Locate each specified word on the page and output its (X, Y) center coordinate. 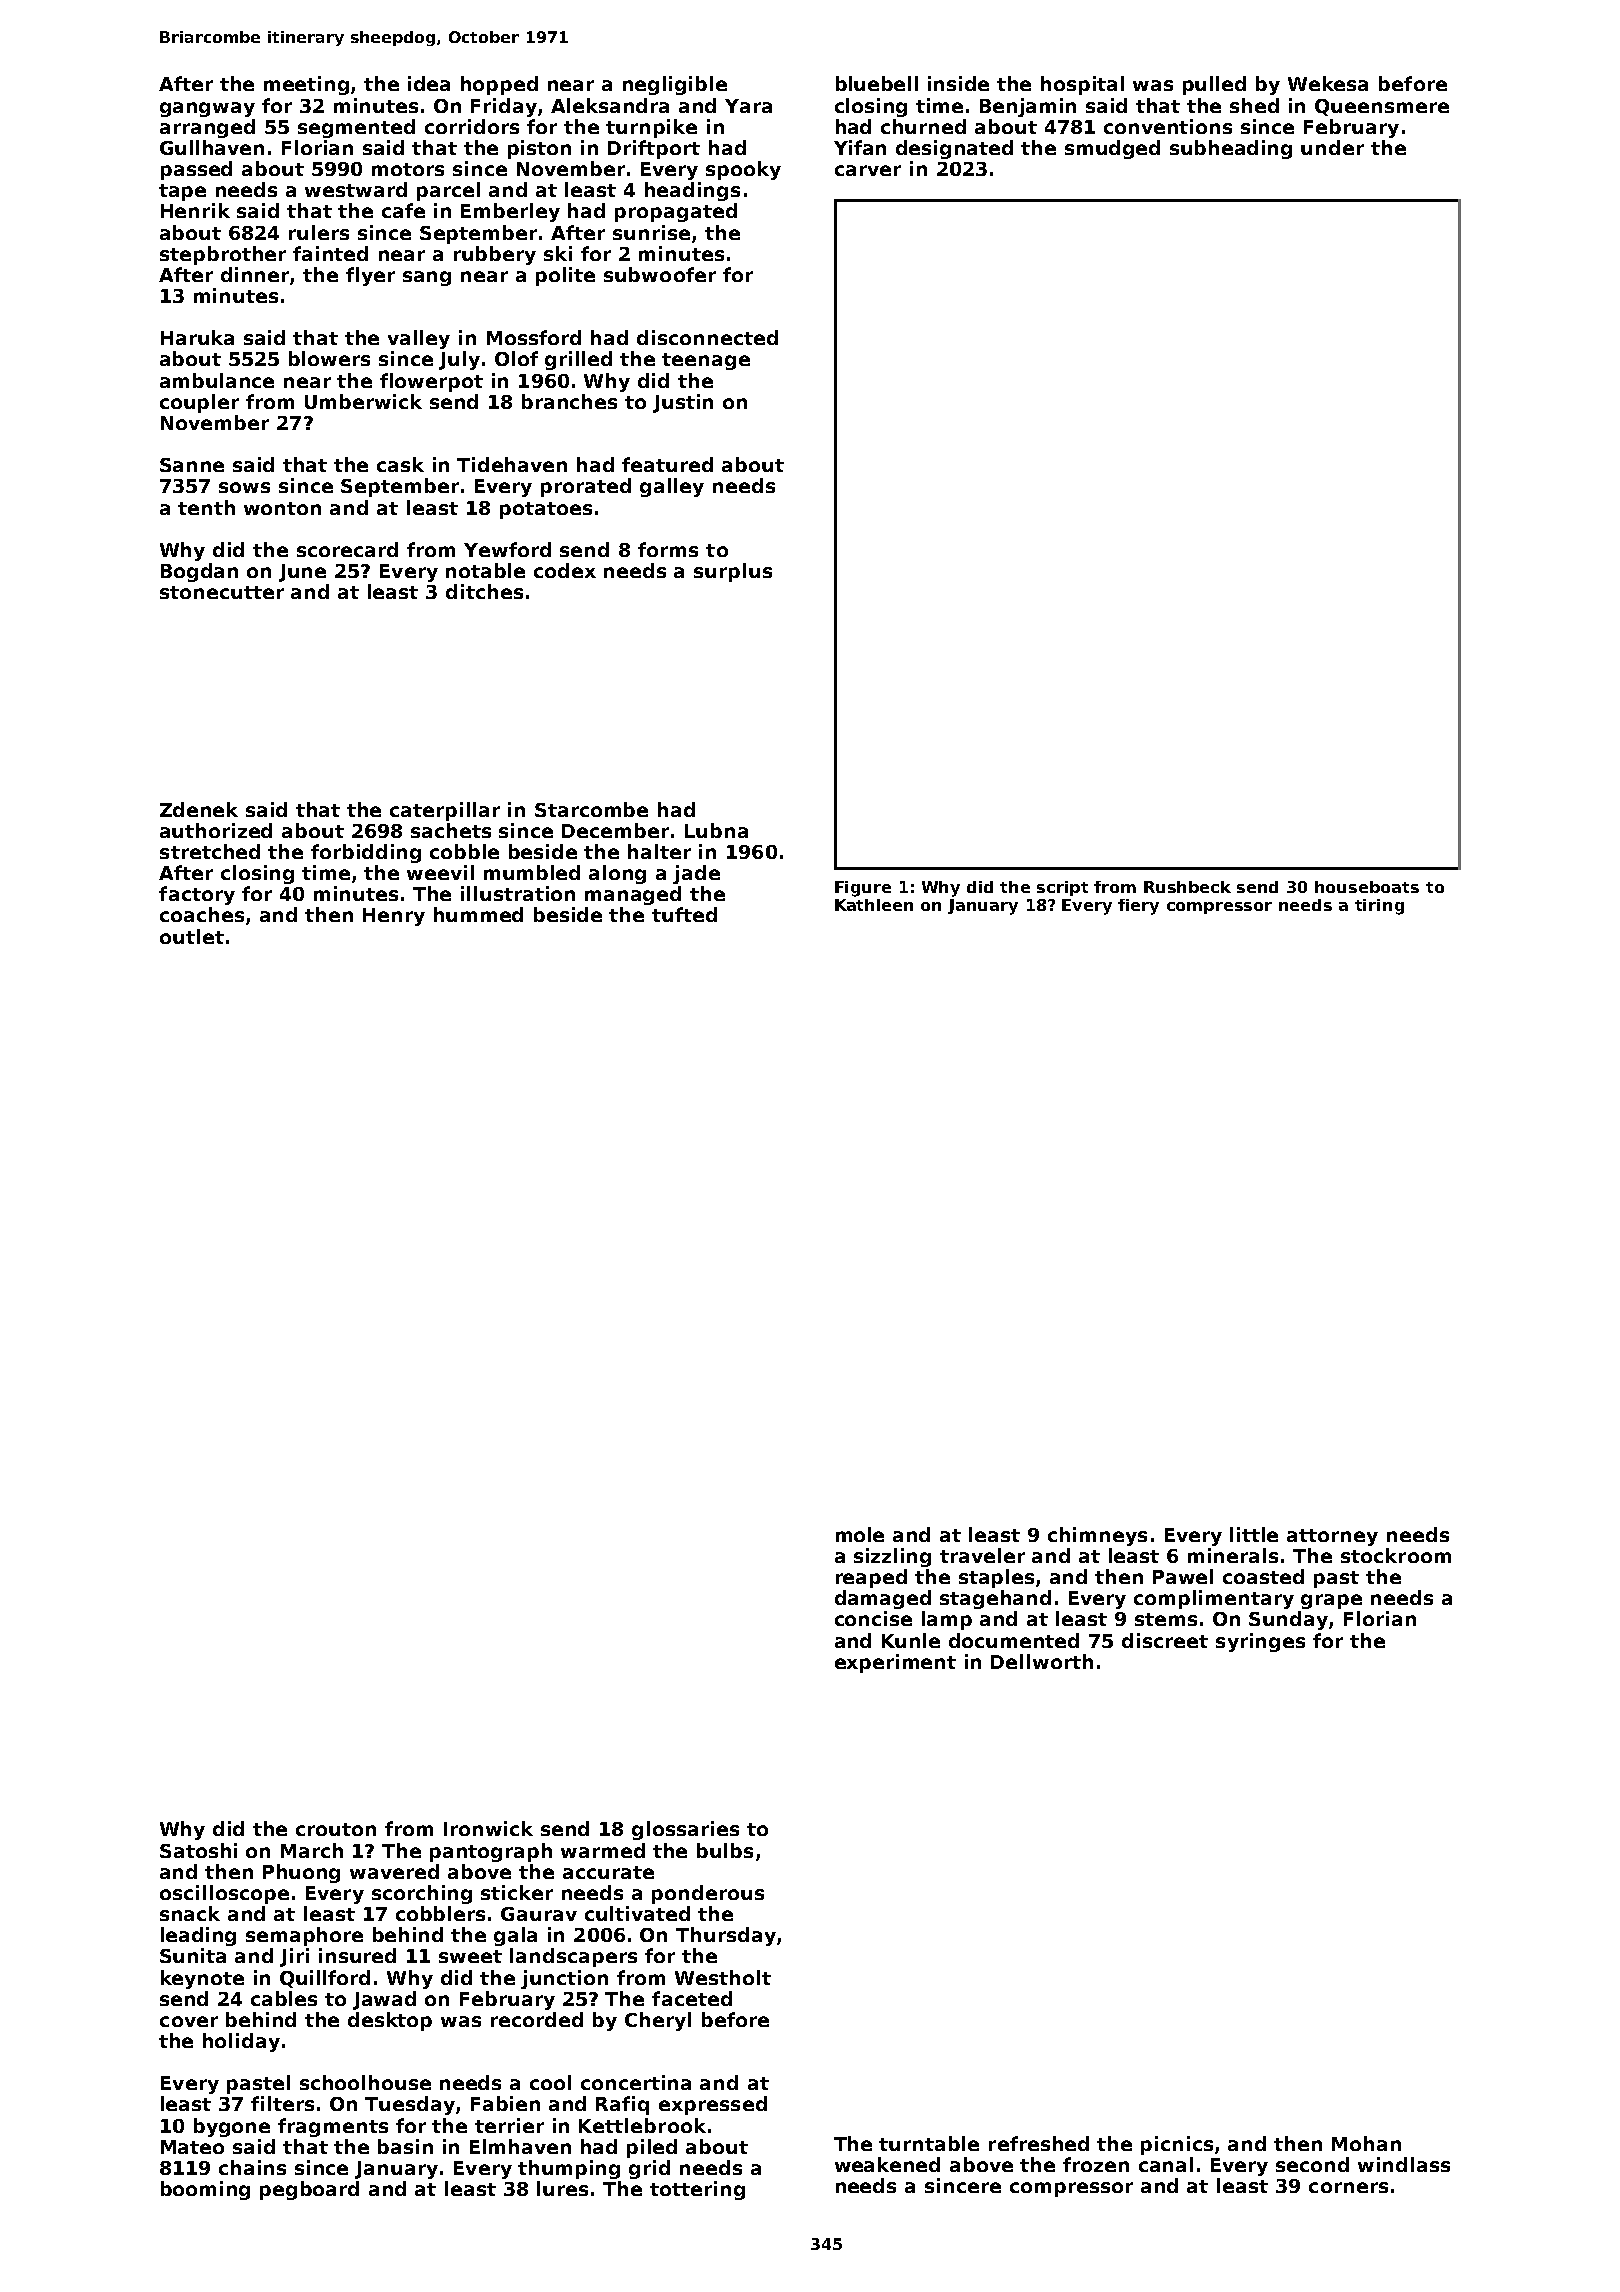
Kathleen (874, 905)
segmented (356, 128)
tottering (697, 2190)
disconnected (707, 337)
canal (1166, 2164)
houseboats (1367, 887)
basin (405, 2146)
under (1332, 147)
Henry (394, 917)
